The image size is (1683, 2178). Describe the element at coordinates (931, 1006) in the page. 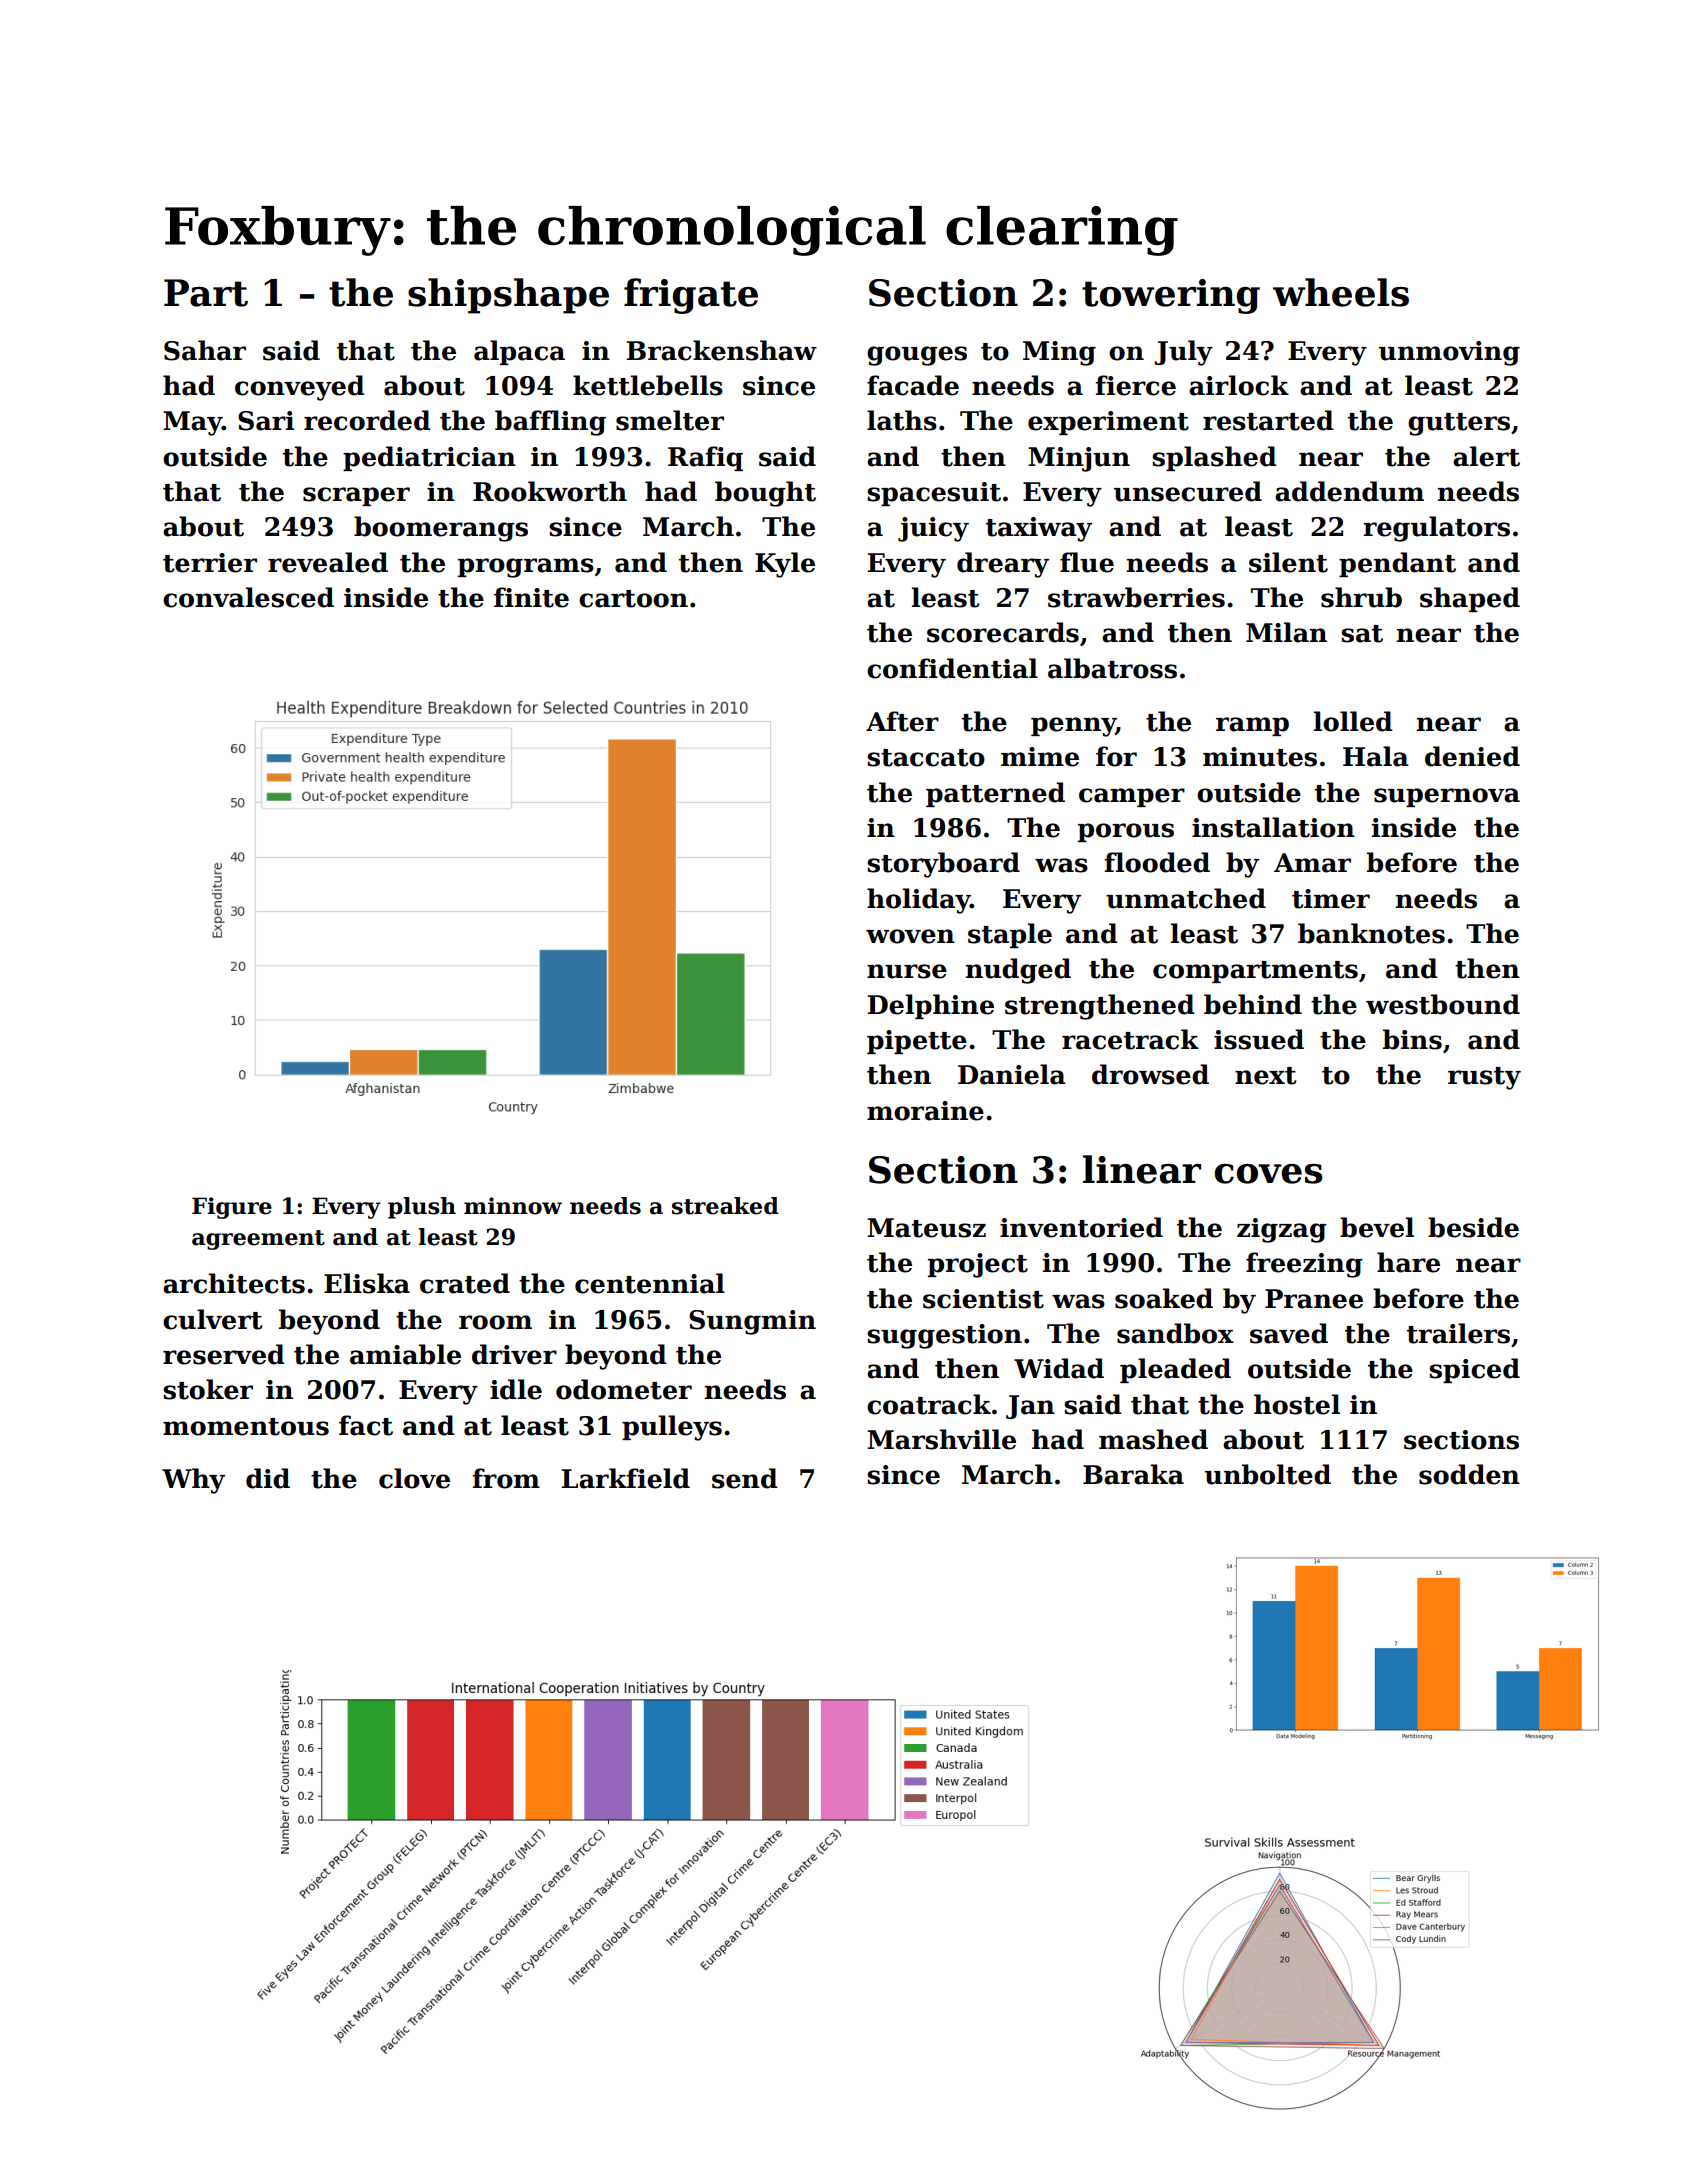

I see `Delphine` at that location.
